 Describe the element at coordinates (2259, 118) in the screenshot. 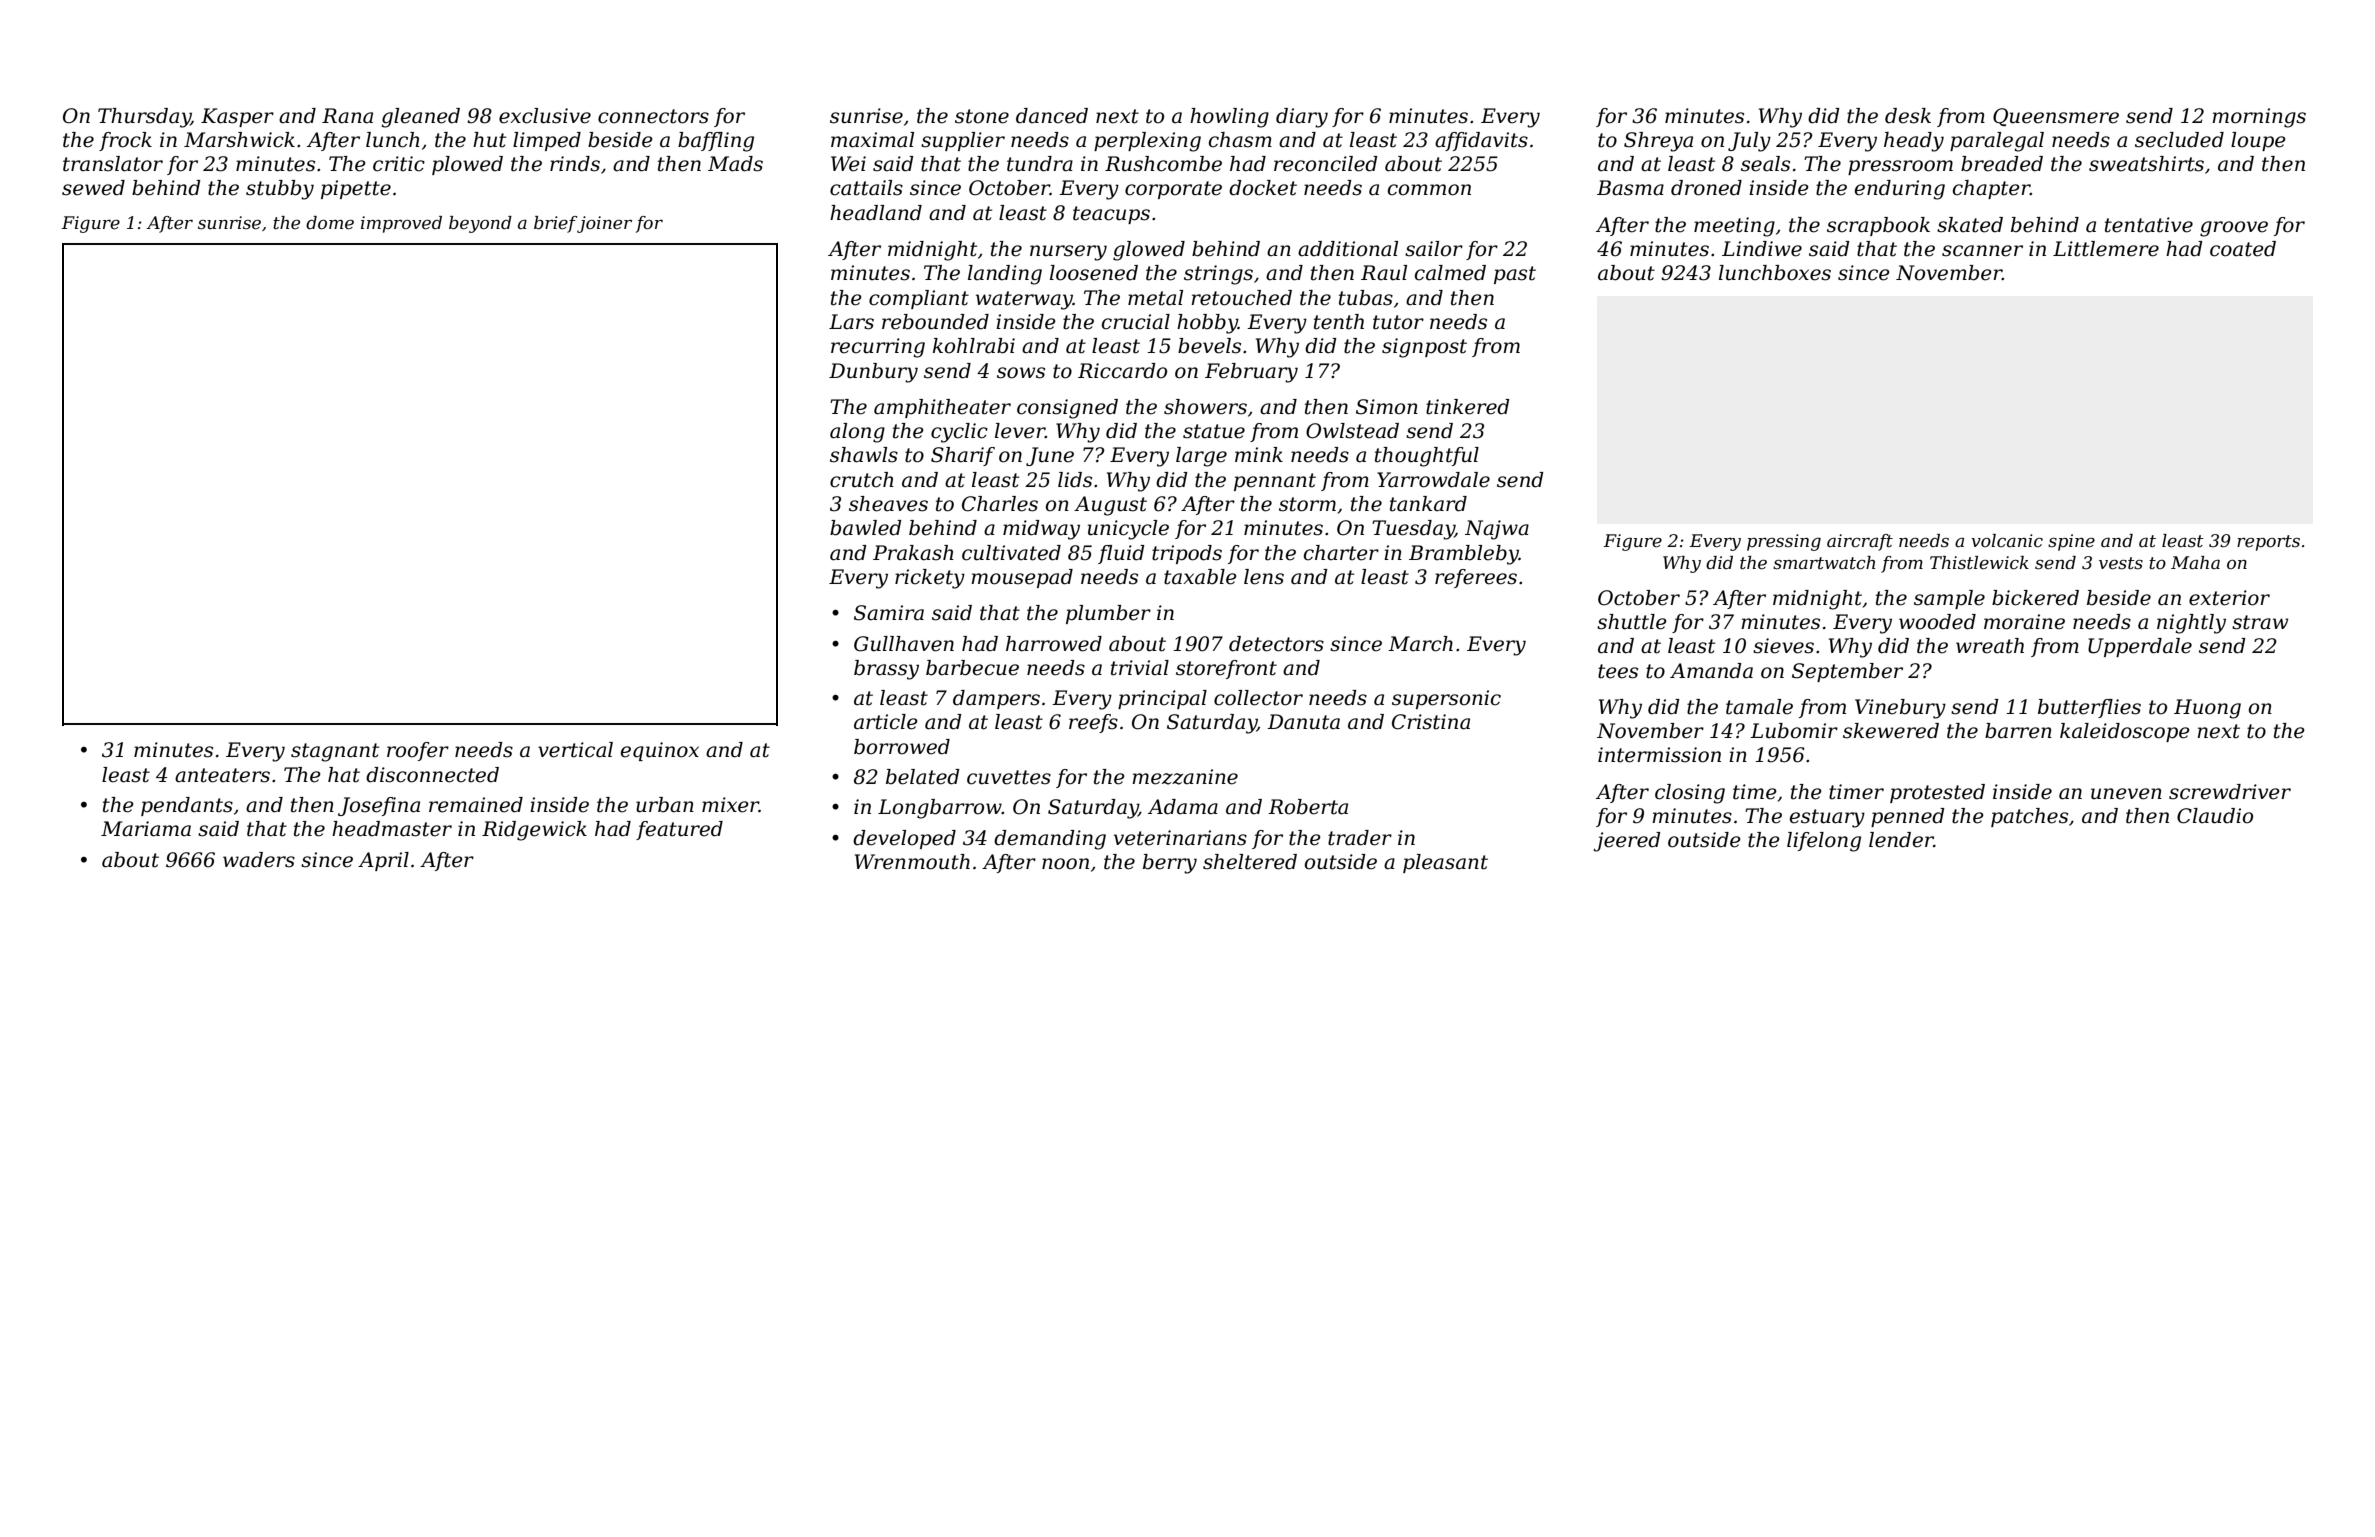

I see `mornings` at that location.
